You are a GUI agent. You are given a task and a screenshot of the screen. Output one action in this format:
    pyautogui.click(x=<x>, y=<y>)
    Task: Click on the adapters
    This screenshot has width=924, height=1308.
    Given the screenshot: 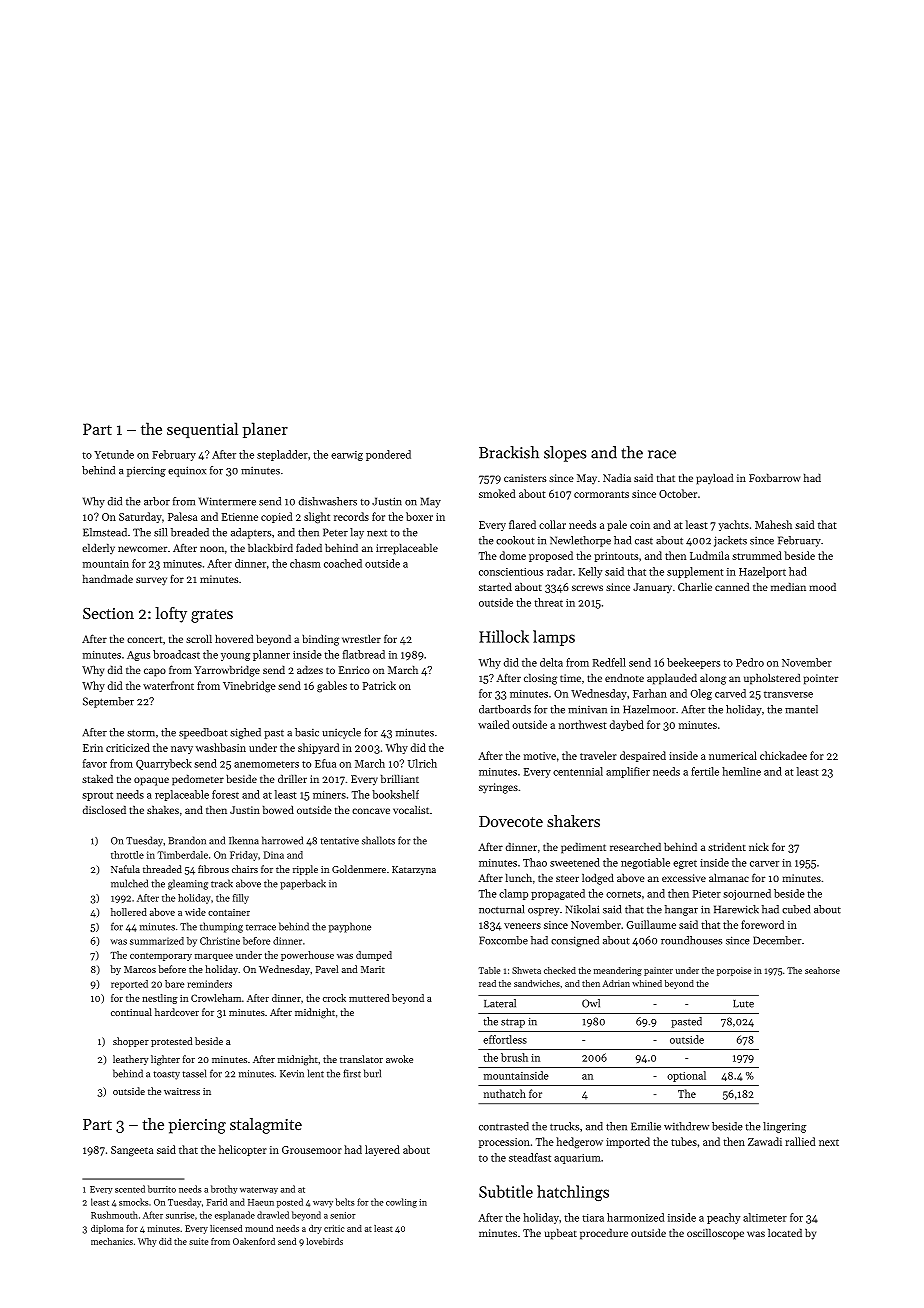 What is the action you would take?
    pyautogui.click(x=251, y=533)
